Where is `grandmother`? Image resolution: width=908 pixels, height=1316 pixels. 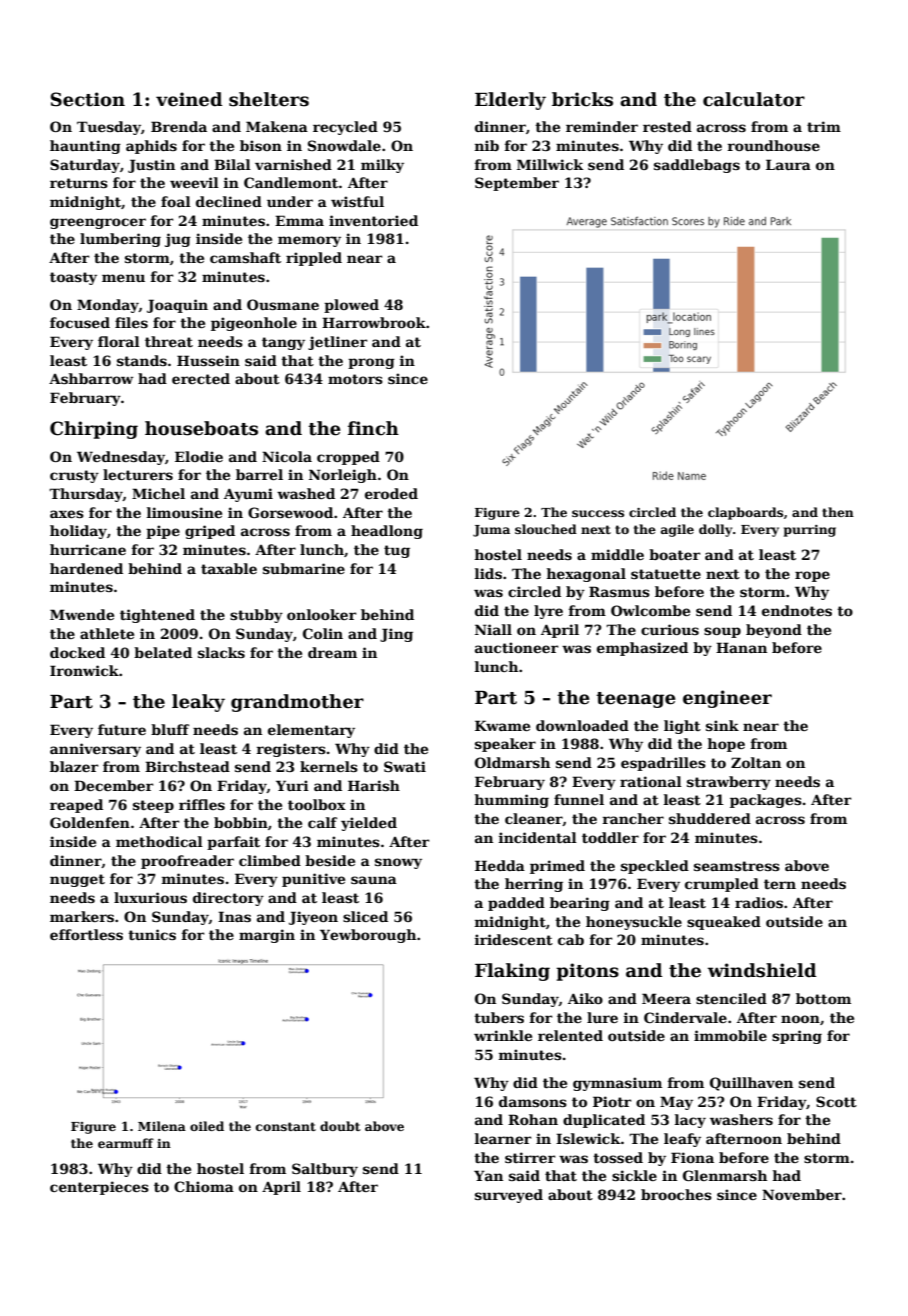
grandmother is located at coordinates (297, 703).
